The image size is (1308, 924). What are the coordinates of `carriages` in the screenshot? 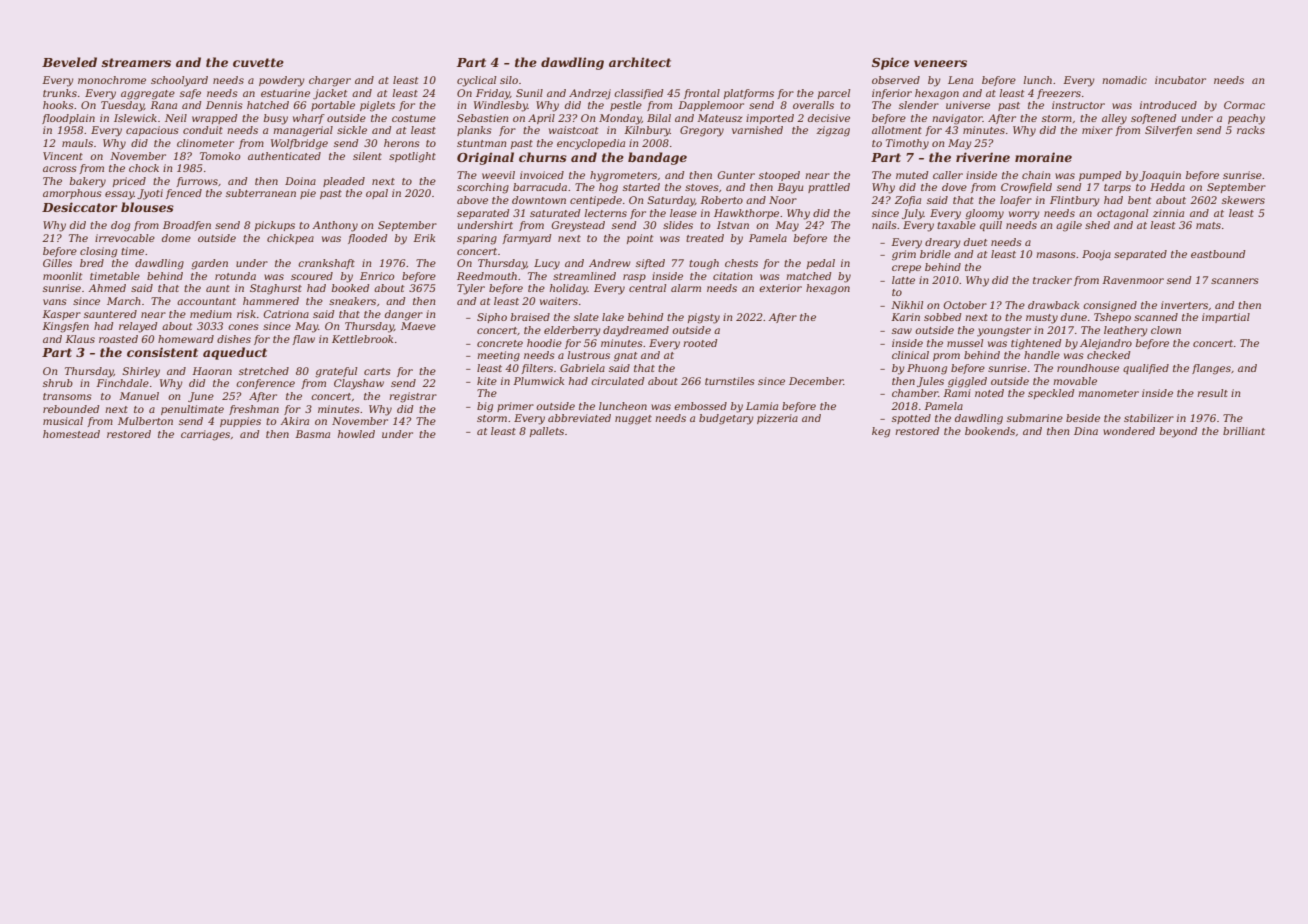 It's located at (205, 435).
